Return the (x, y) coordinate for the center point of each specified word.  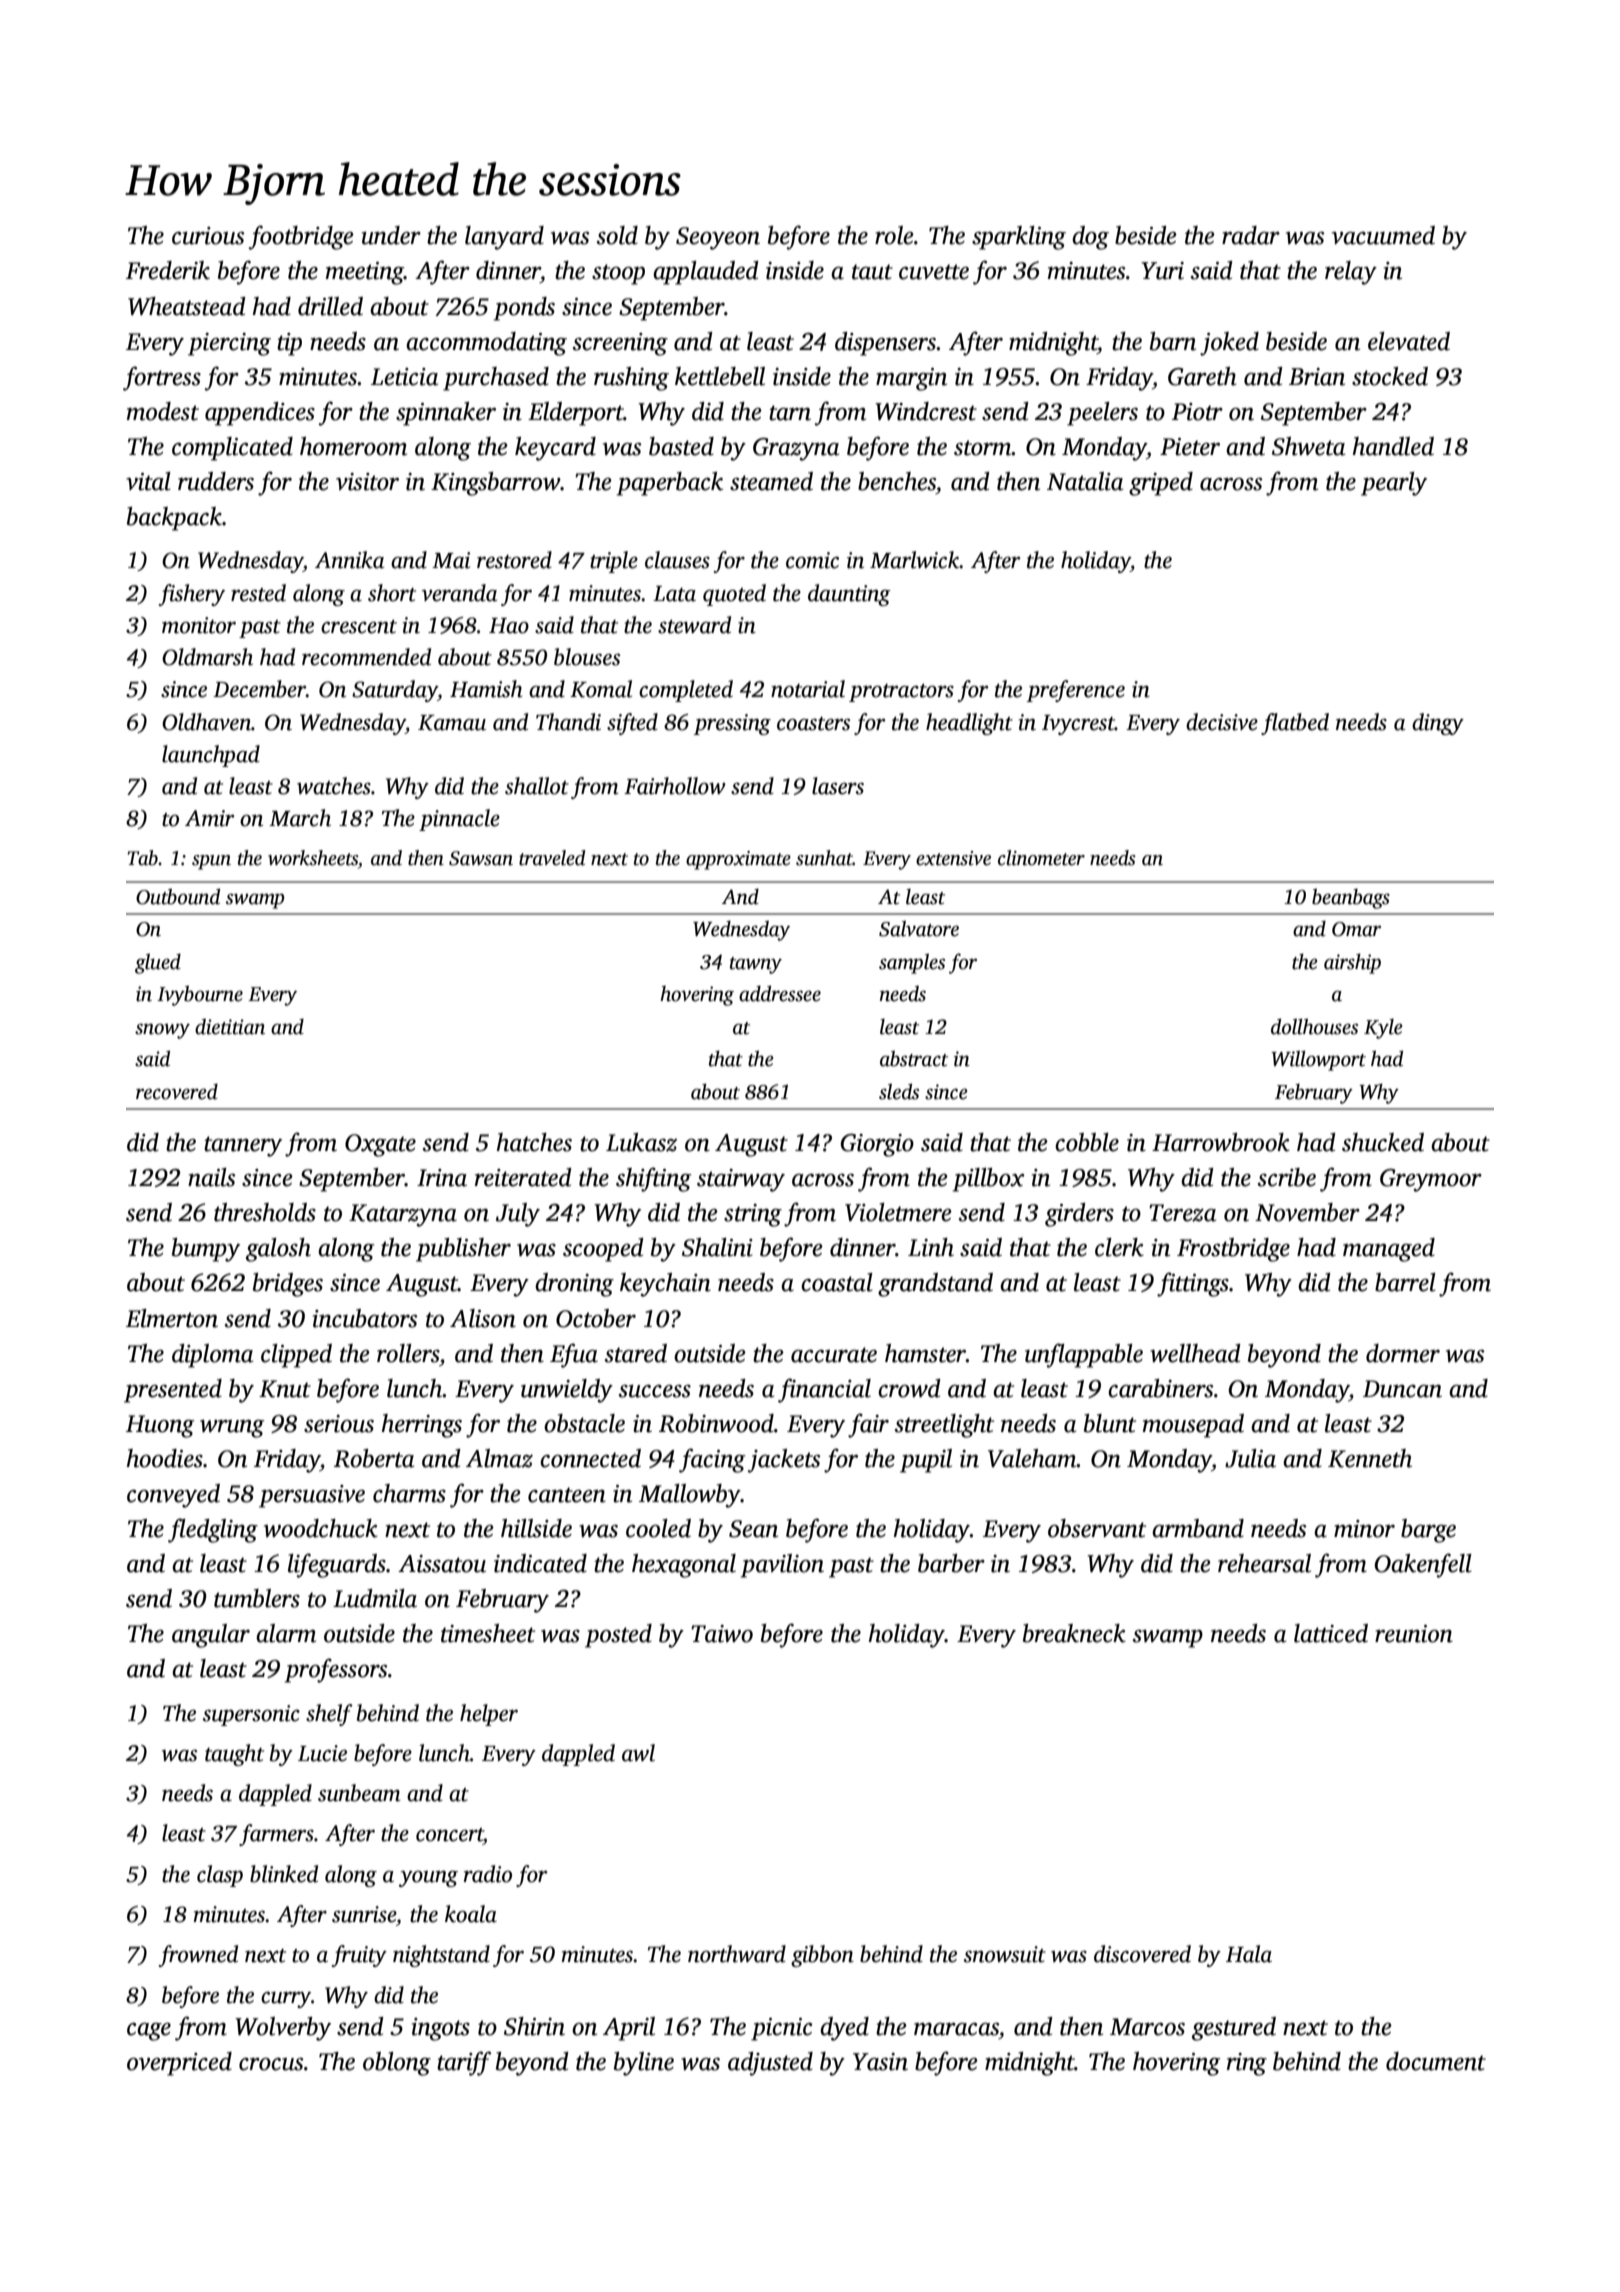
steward (694, 625)
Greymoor (1431, 1180)
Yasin (880, 2062)
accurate (834, 1355)
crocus (271, 2064)
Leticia (404, 377)
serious (339, 1424)
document (1436, 2061)
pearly (1394, 484)
